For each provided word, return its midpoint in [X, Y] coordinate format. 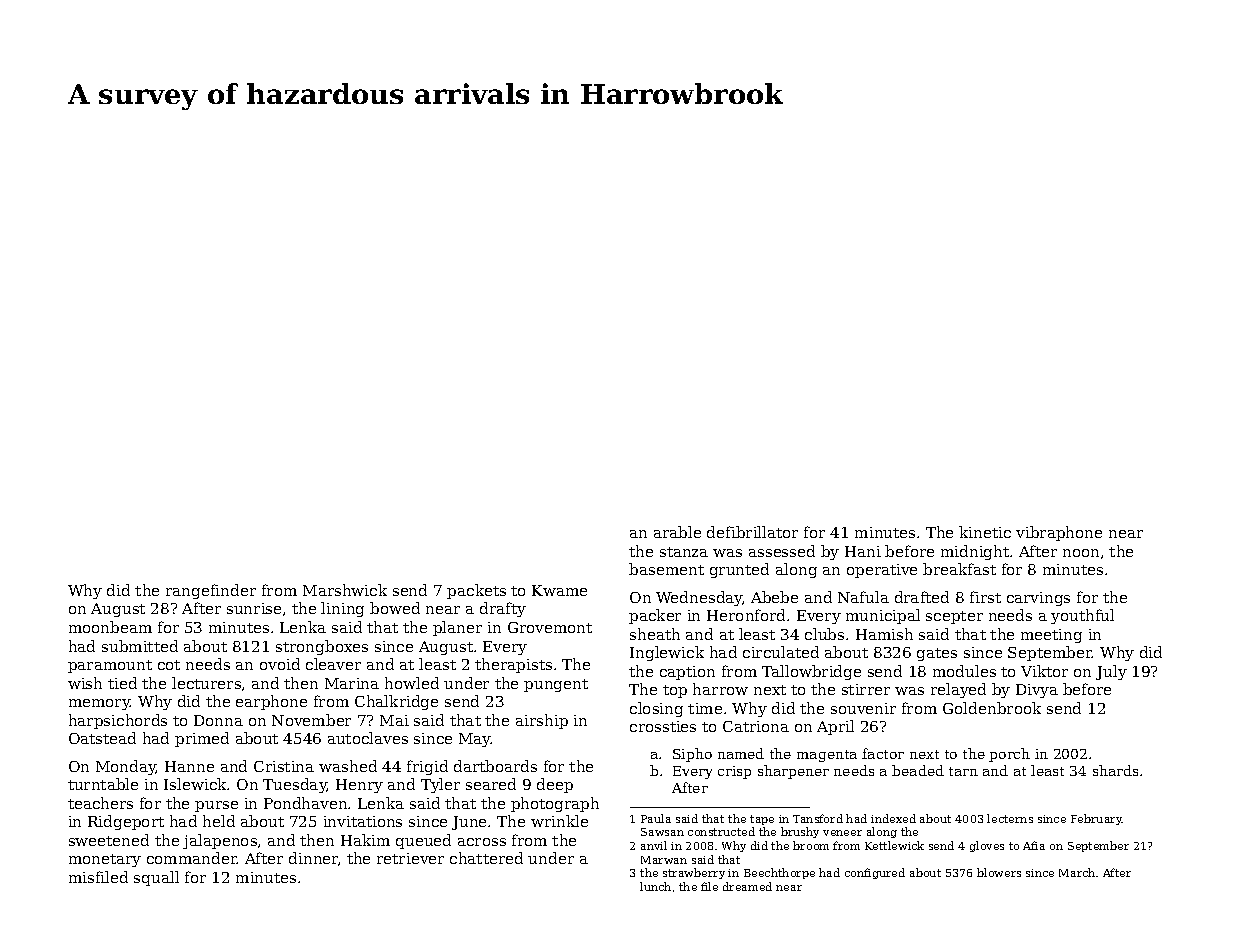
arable [677, 532]
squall [156, 878]
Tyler [440, 785]
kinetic [985, 532]
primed [202, 739]
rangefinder [211, 591]
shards [1115, 770]
